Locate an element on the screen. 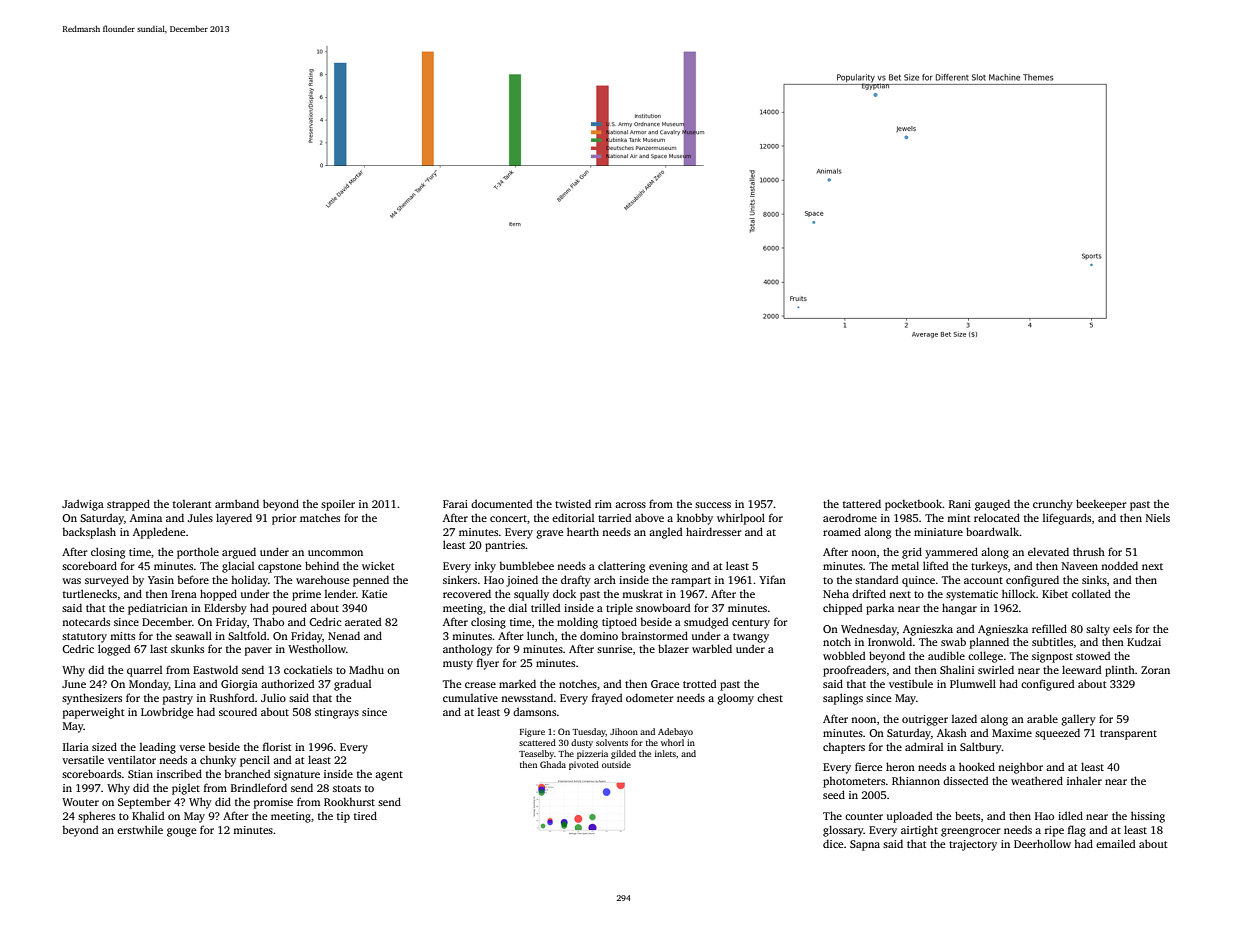 This screenshot has width=1233, height=952. systematic is located at coordinates (972, 595).
